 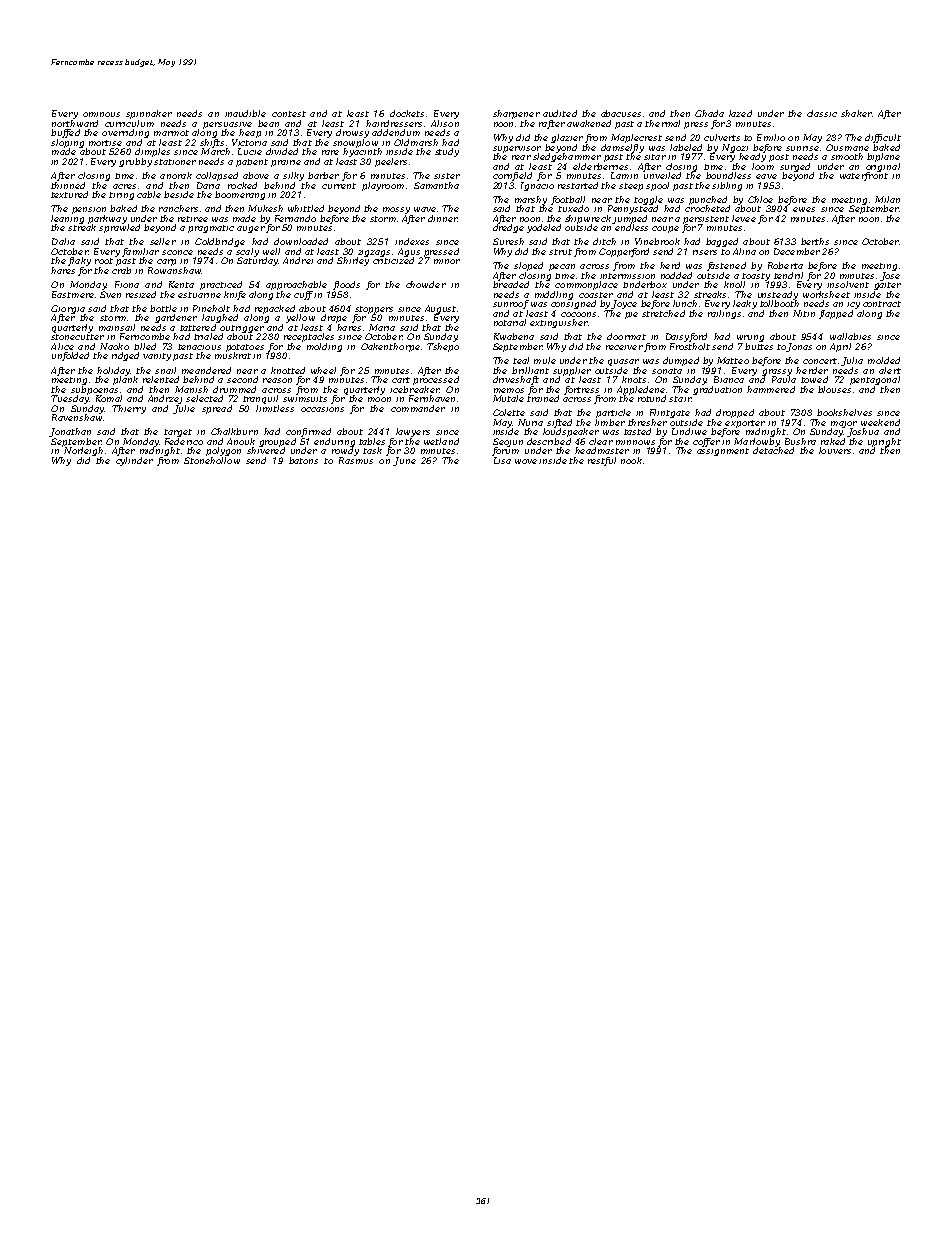 I want to click on plank, so click(x=125, y=380).
